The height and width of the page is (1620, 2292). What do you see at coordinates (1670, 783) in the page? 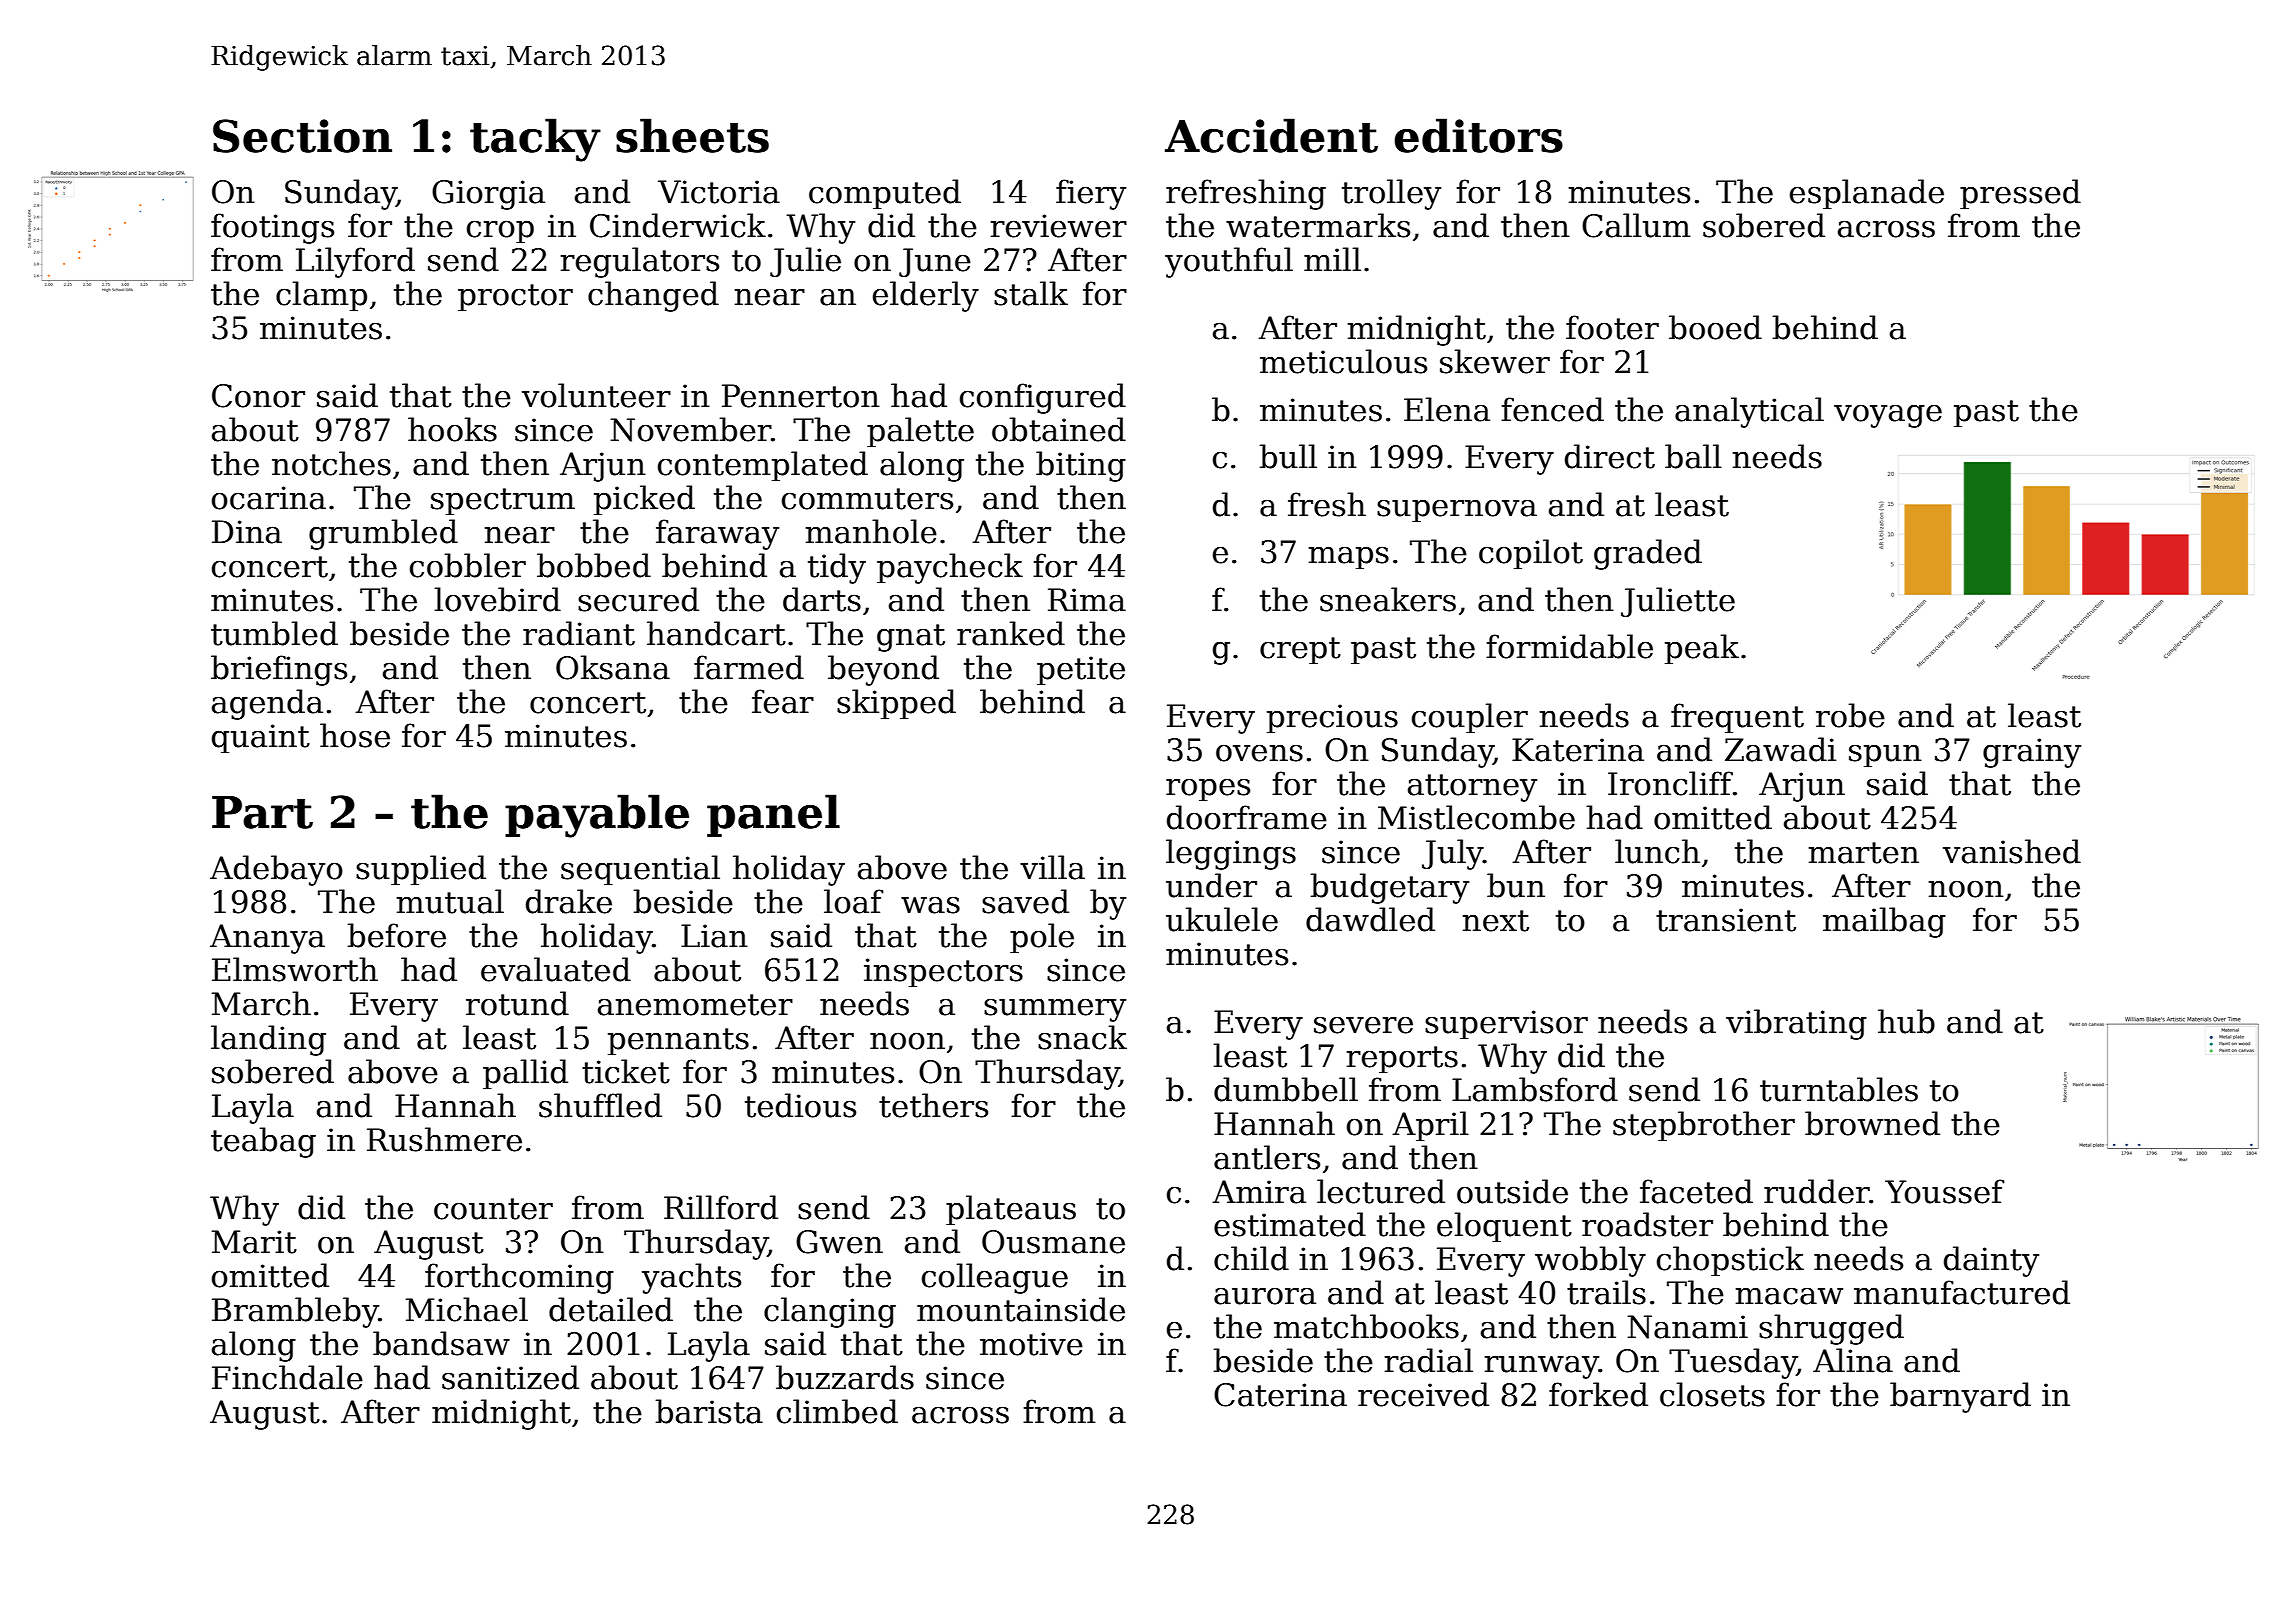
I see `Ironcliff` at bounding box center [1670, 783].
